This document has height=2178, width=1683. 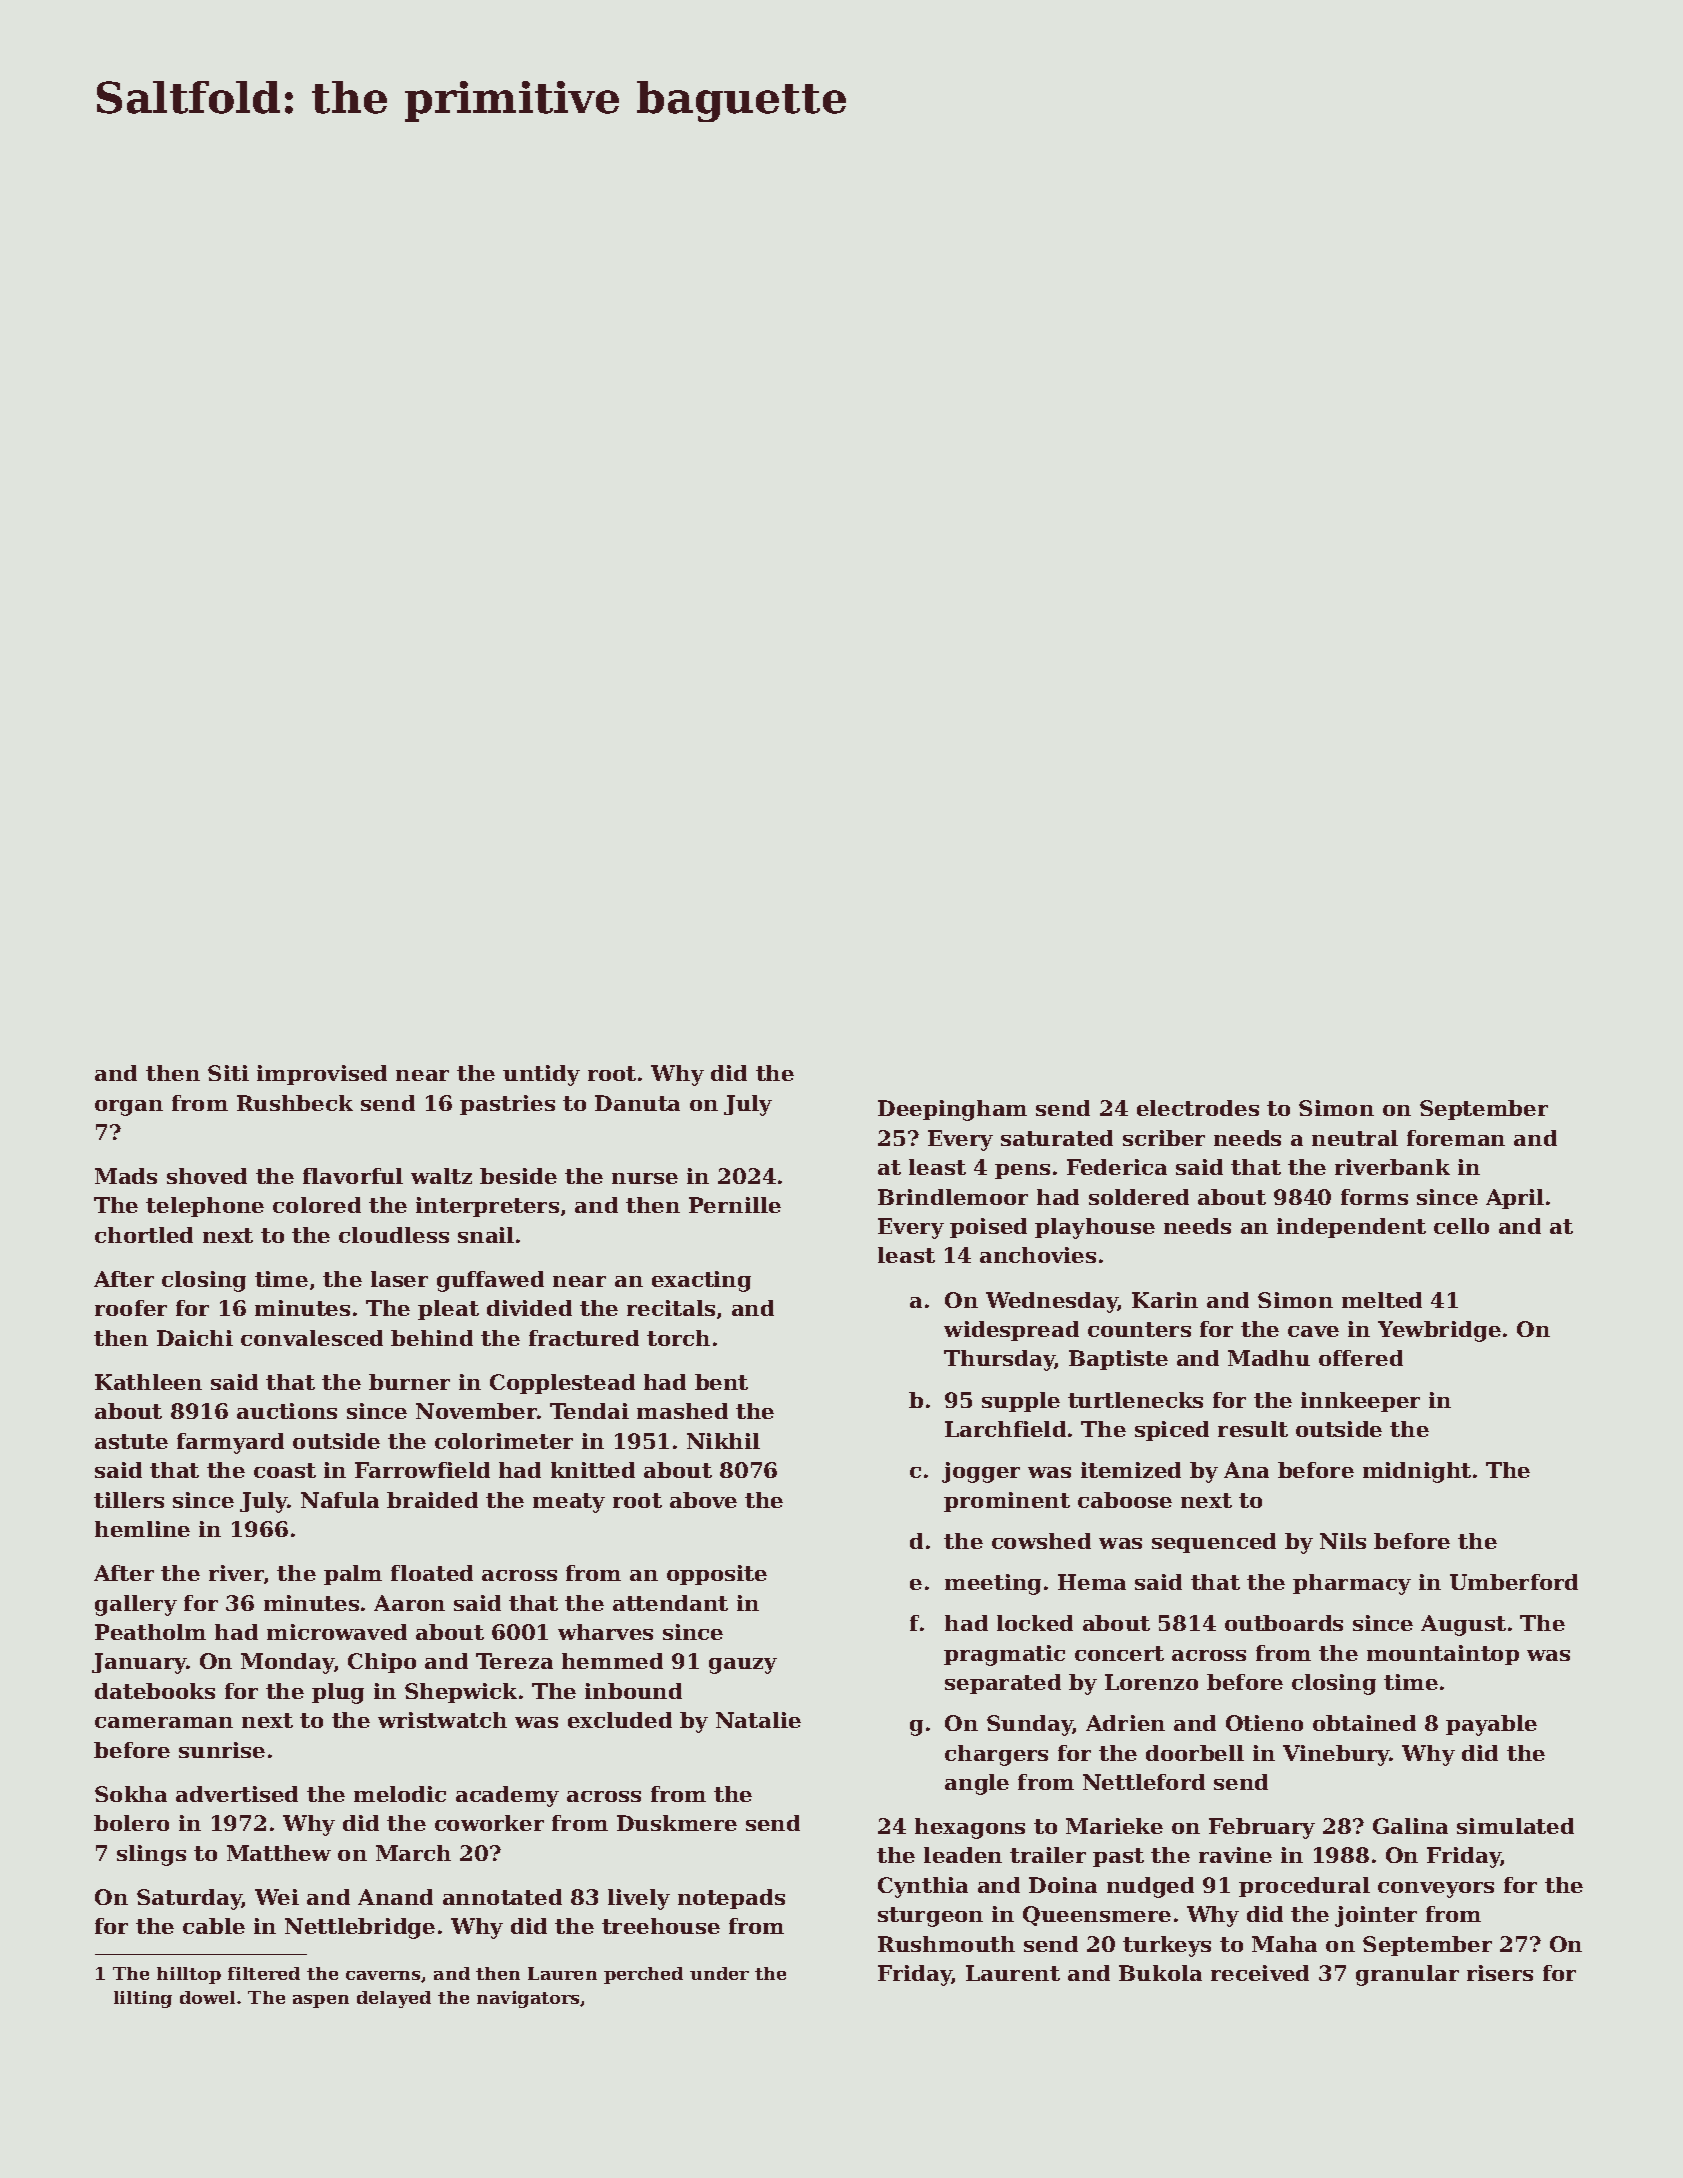 I want to click on Siti, so click(x=228, y=1073).
